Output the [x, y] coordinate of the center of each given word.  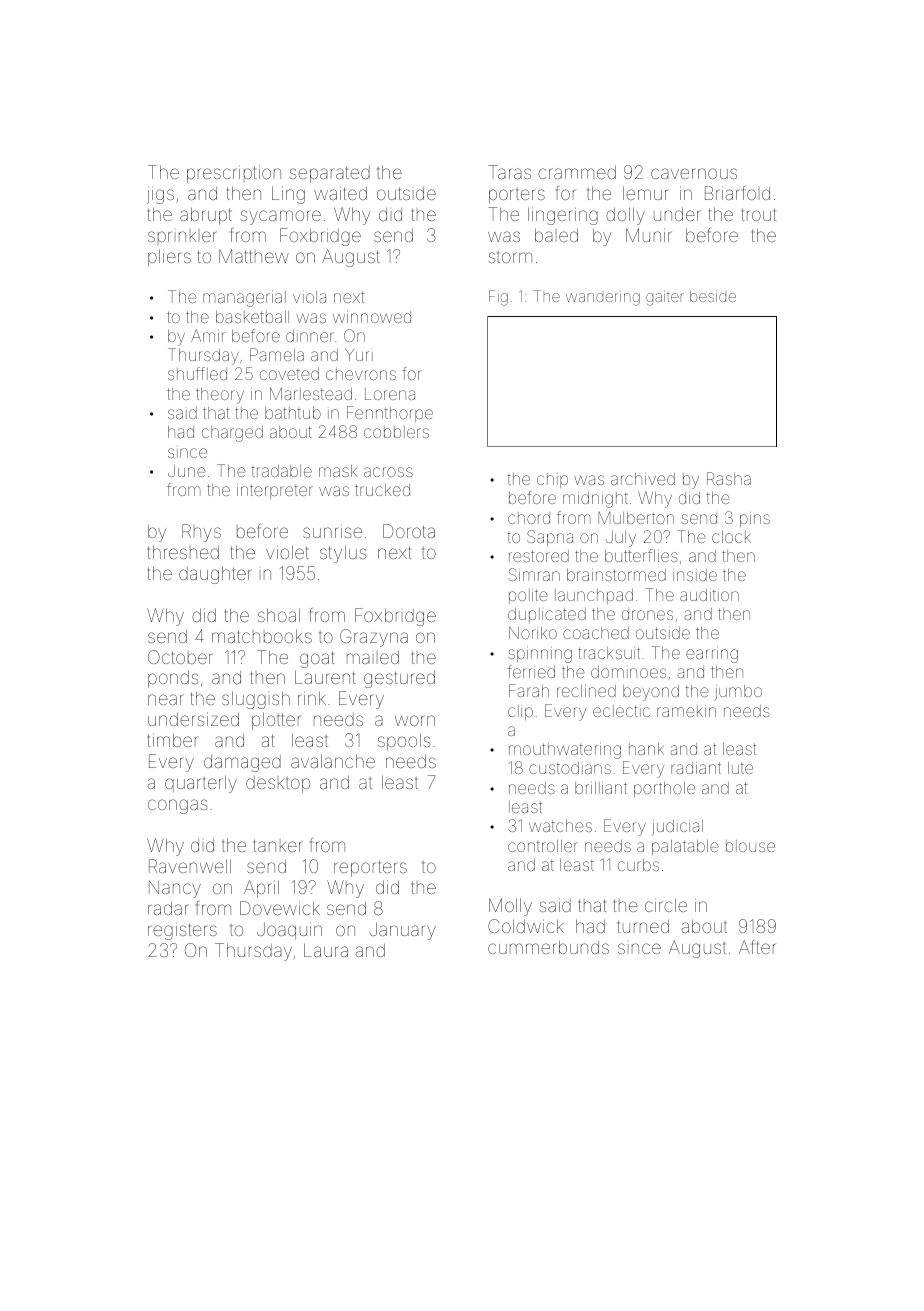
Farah [529, 690]
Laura [326, 950]
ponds [173, 679]
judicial [677, 828]
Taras [509, 172]
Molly [510, 907]
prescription [234, 174]
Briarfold [737, 193]
